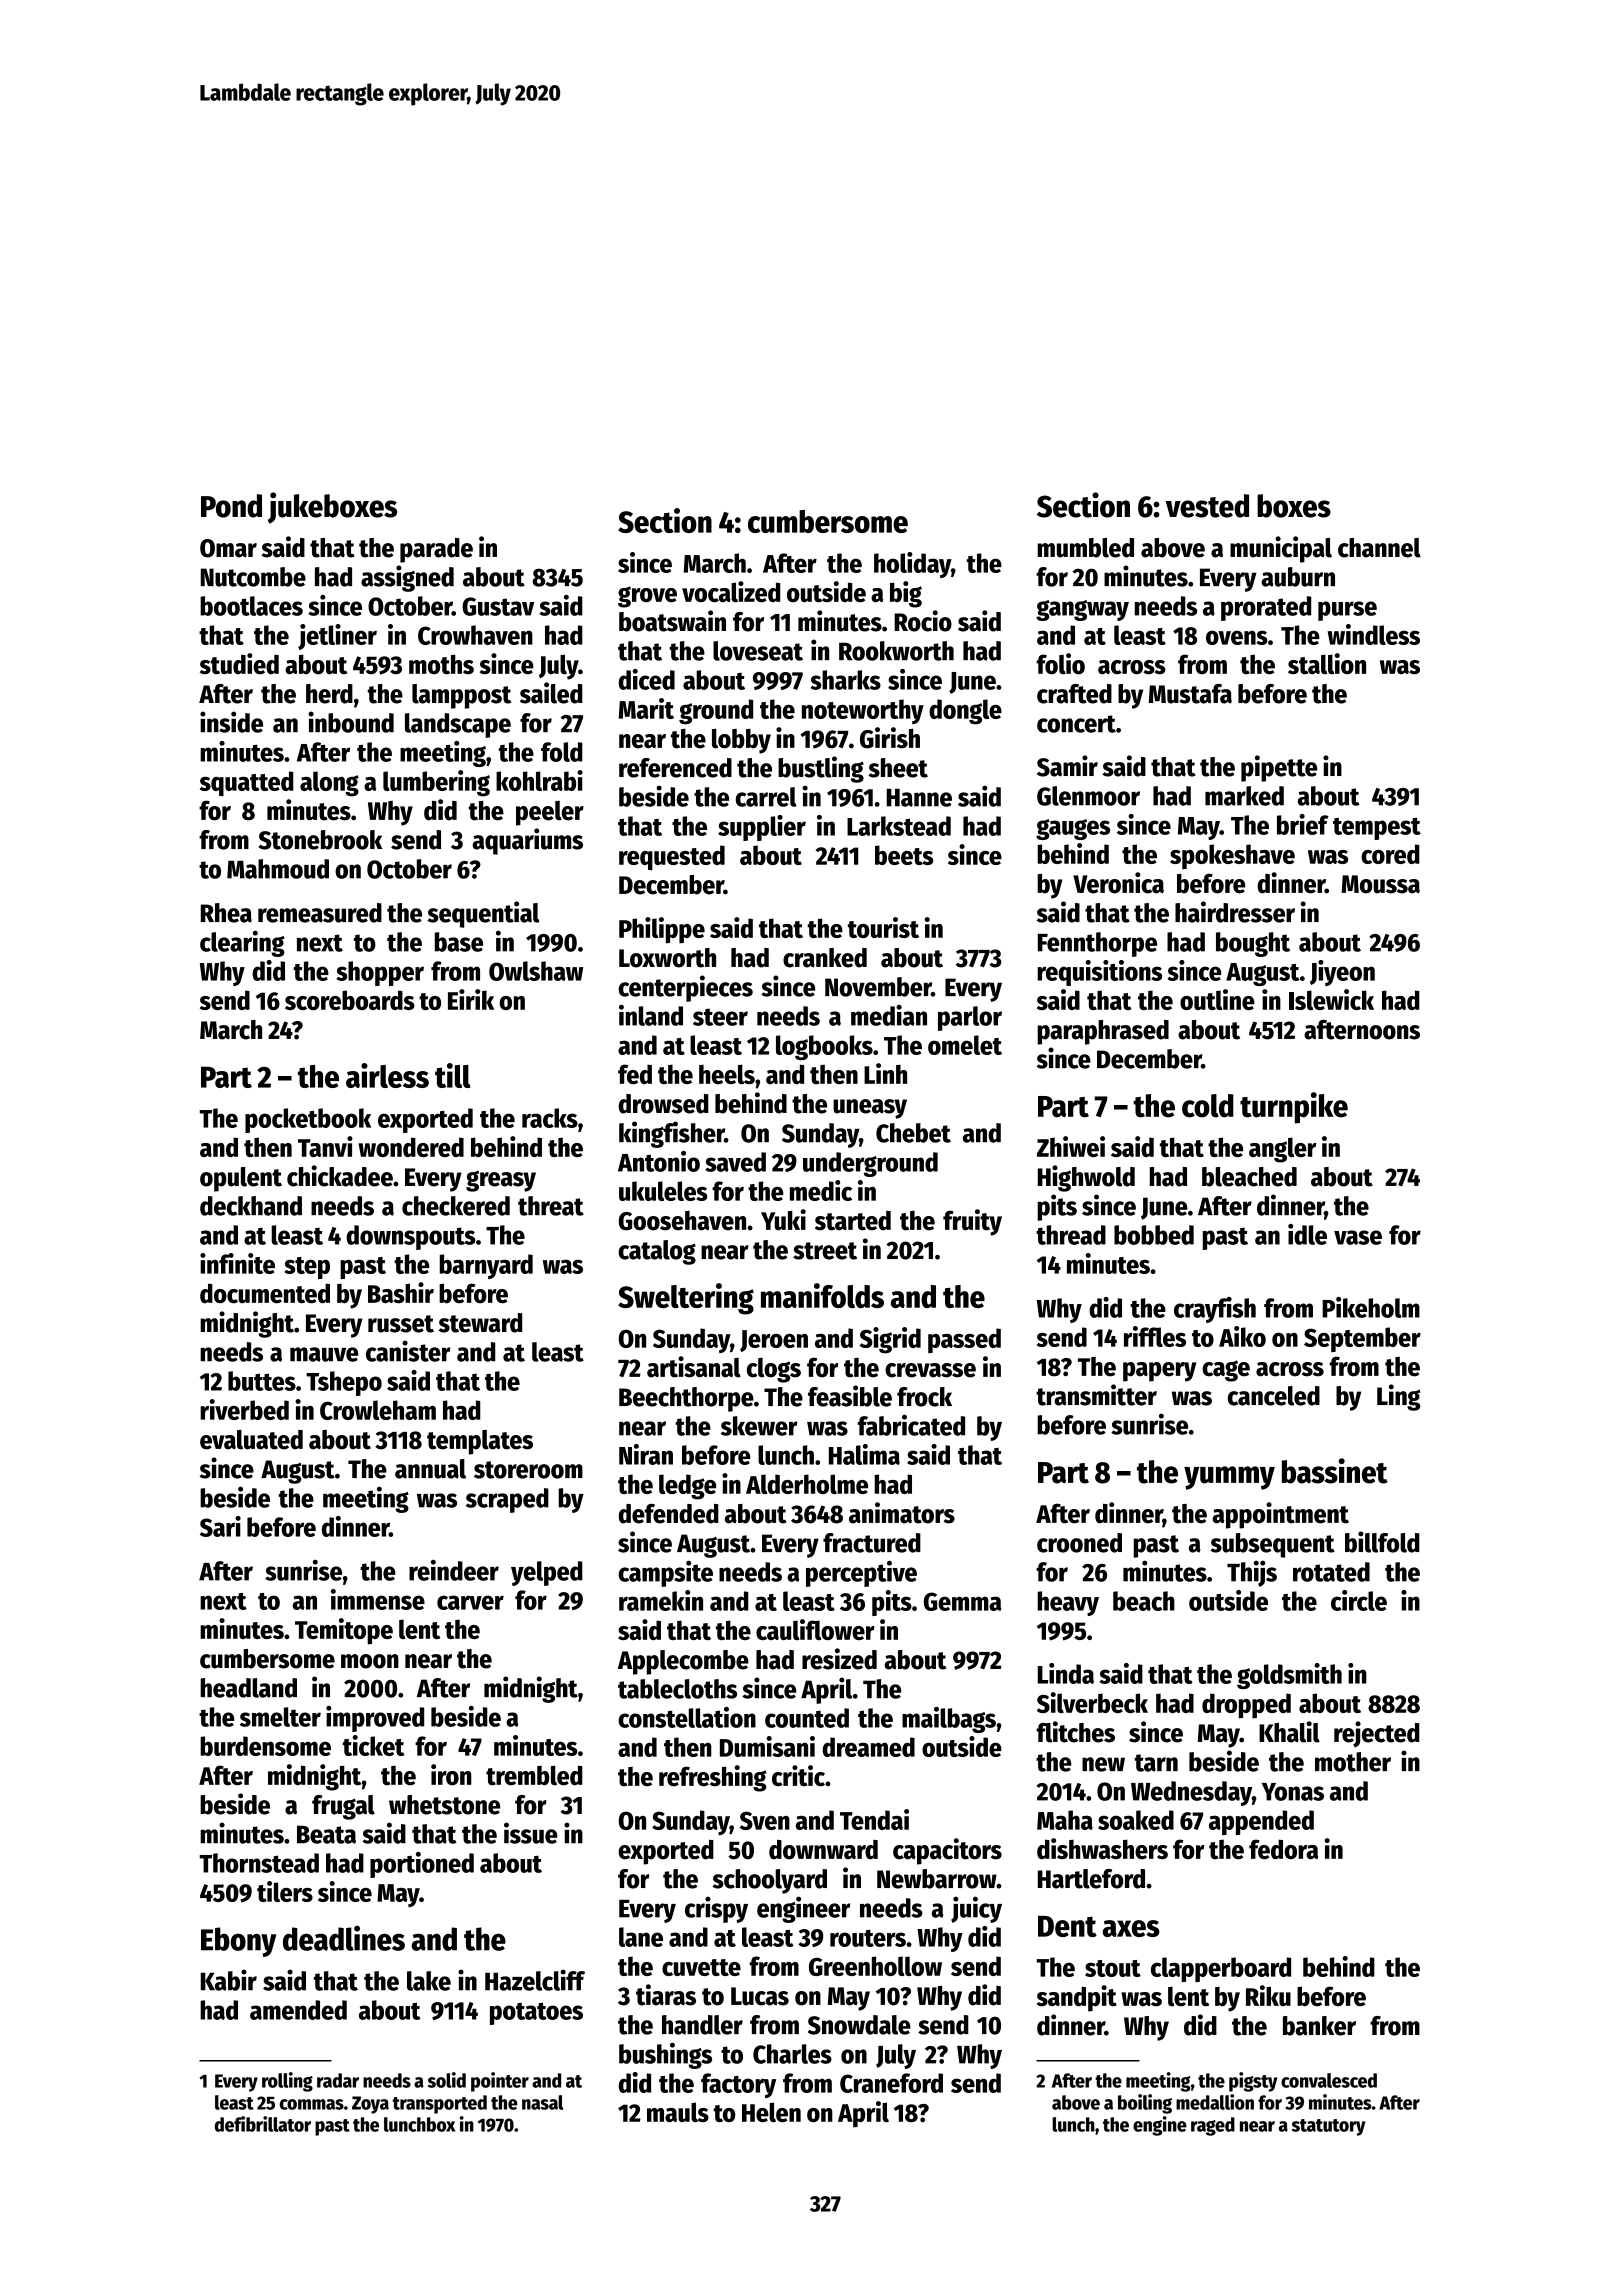 The height and width of the document is (2292, 1620). What do you see at coordinates (1099, 973) in the document?
I see `requisitions` at bounding box center [1099, 973].
